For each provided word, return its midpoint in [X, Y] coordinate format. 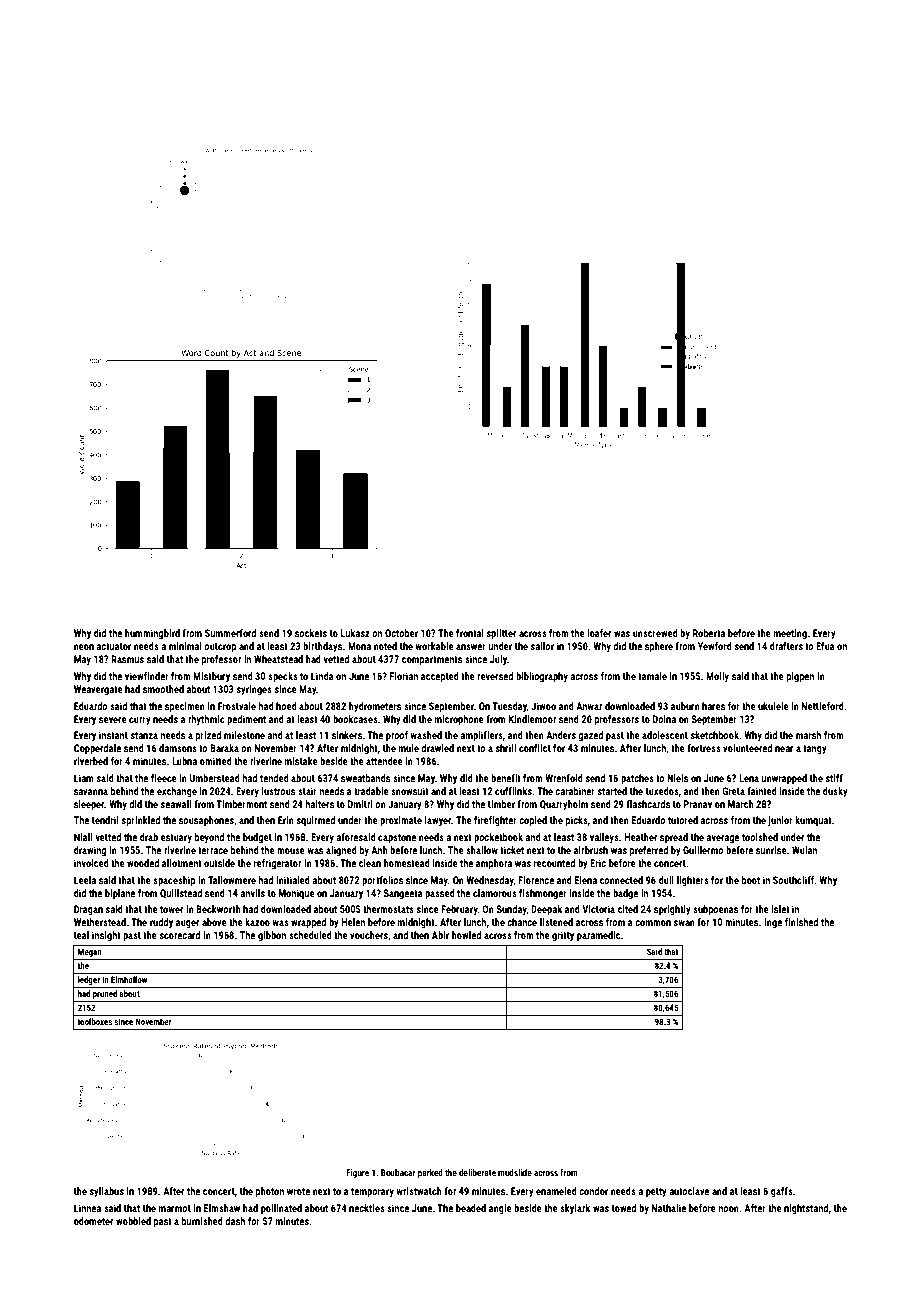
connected [621, 880]
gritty [563, 936]
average [722, 839]
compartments [432, 660]
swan [684, 923]
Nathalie [669, 1208]
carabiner [575, 791]
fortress [704, 748]
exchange [177, 792]
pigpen [800, 677]
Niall [83, 837]
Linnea [87, 1208]
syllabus [107, 1192]
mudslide [515, 1172]
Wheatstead [278, 659]
